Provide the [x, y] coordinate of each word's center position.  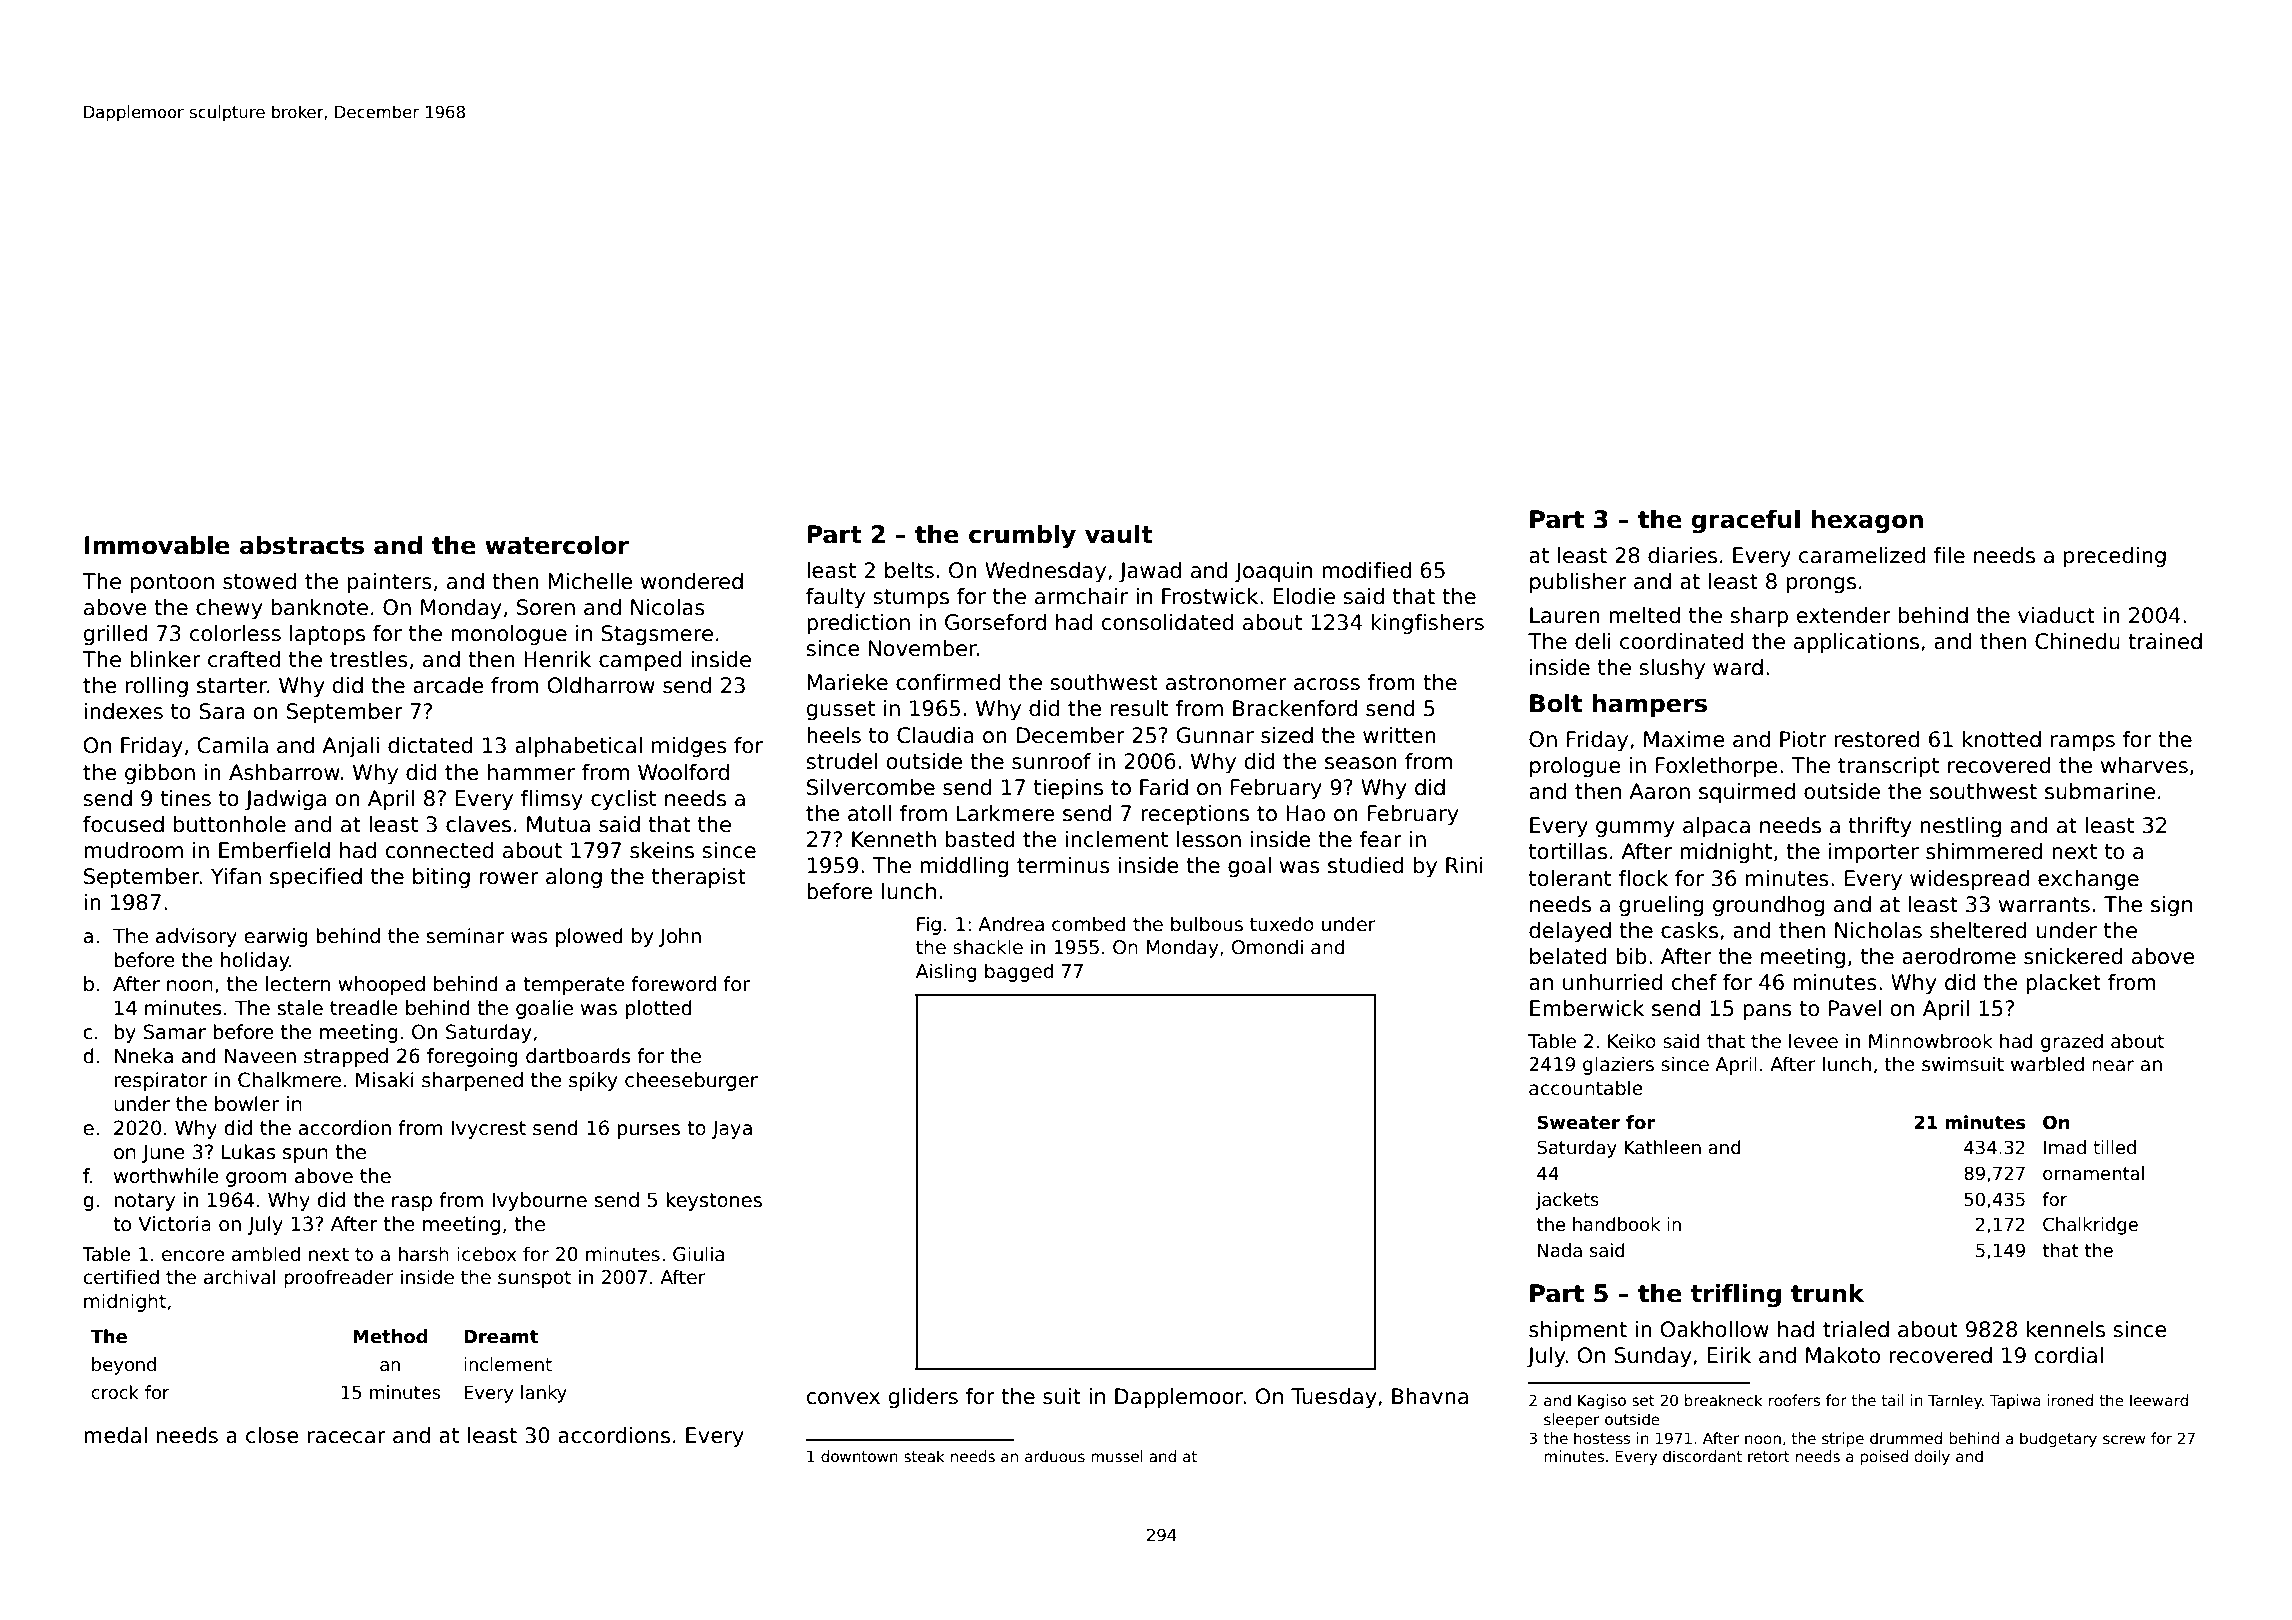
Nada [1560, 1250]
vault [1119, 534]
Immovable [157, 545]
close [272, 1435]
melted [1644, 615]
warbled [2047, 1064]
